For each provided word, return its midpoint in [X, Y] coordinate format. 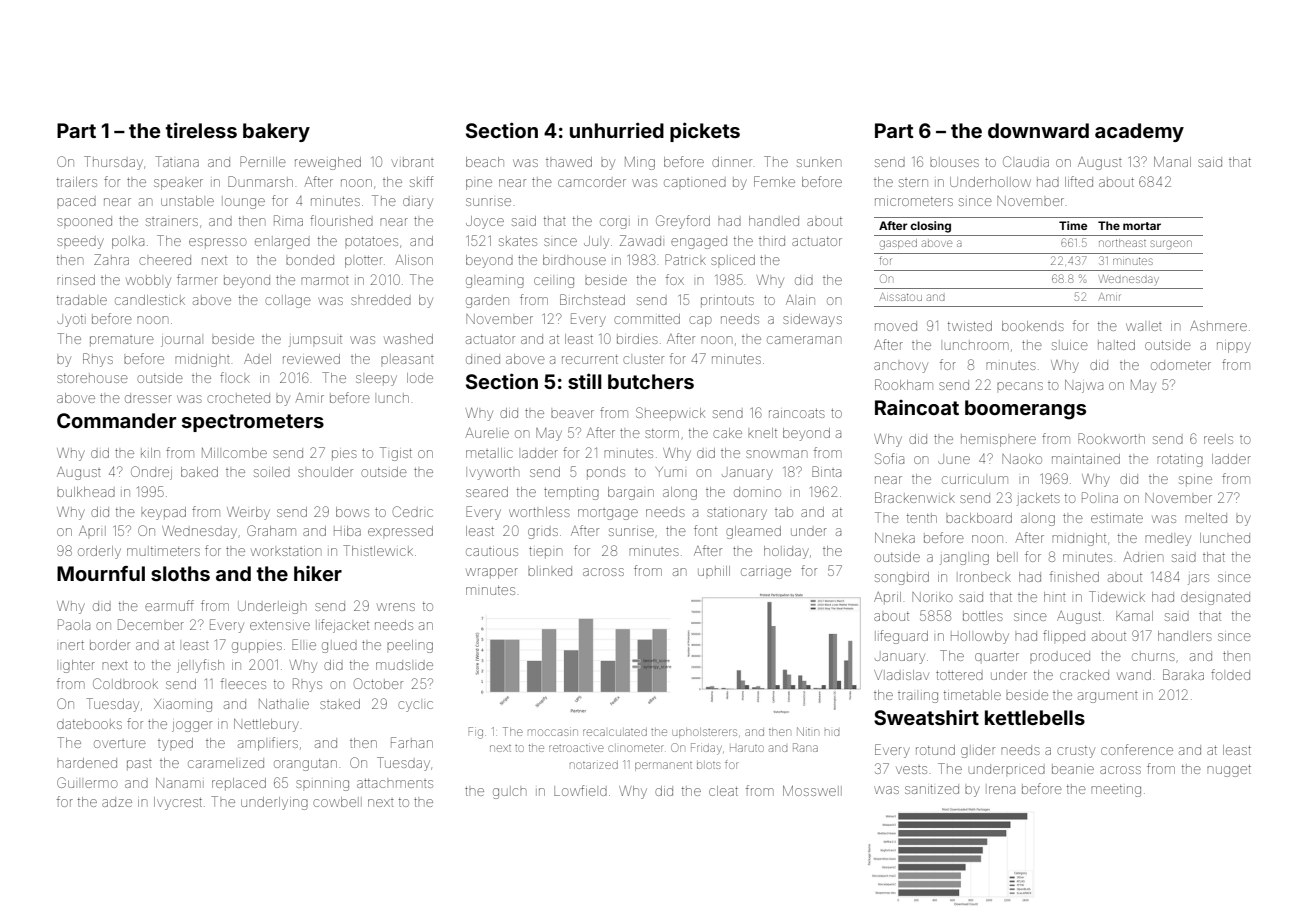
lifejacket [342, 626]
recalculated [615, 732]
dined [483, 359]
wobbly [148, 281]
